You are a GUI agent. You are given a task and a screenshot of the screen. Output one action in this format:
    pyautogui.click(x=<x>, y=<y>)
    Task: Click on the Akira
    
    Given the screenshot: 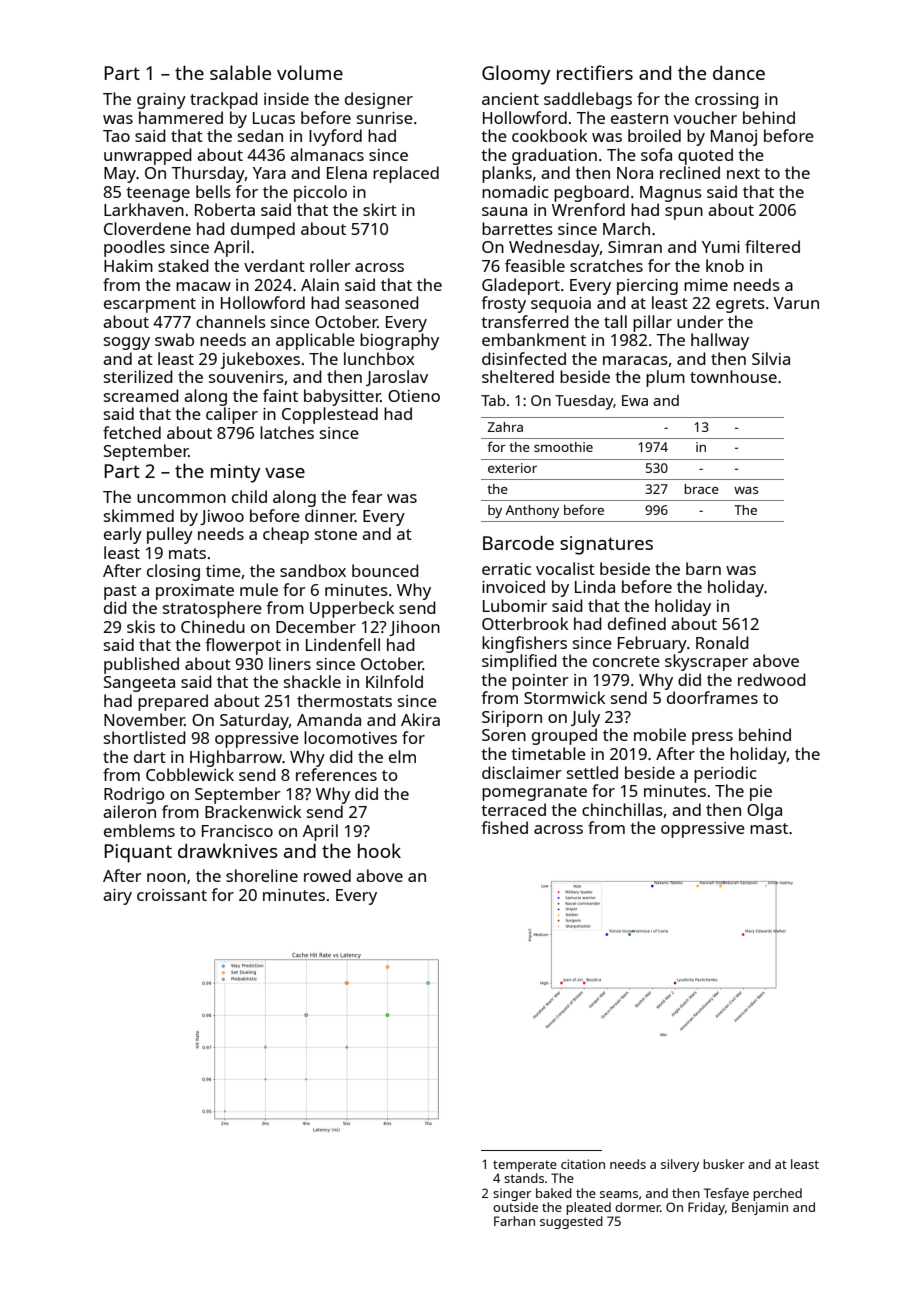 What is the action you would take?
    pyautogui.click(x=420, y=719)
